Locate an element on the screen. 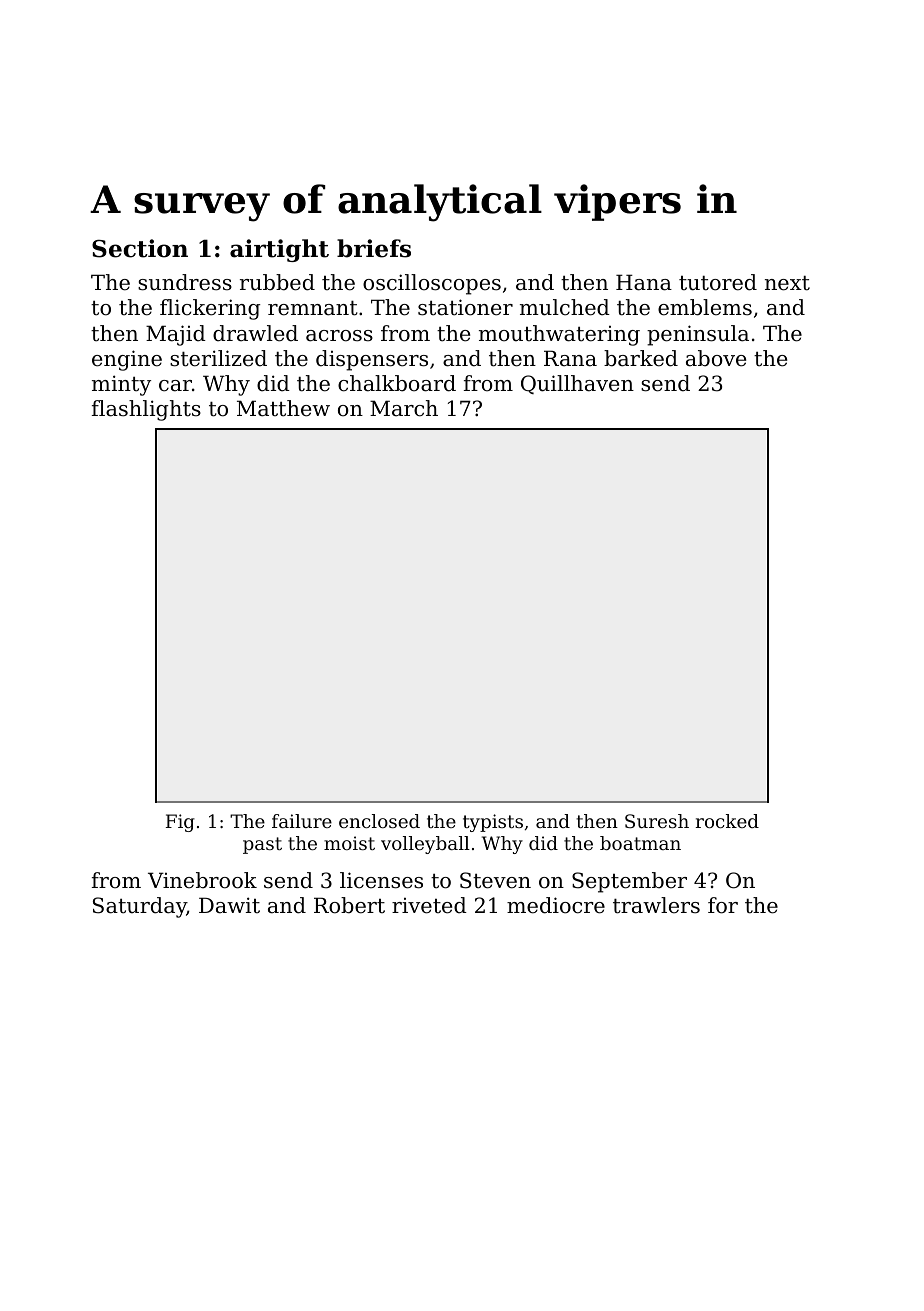  Fig is located at coordinates (180, 823).
